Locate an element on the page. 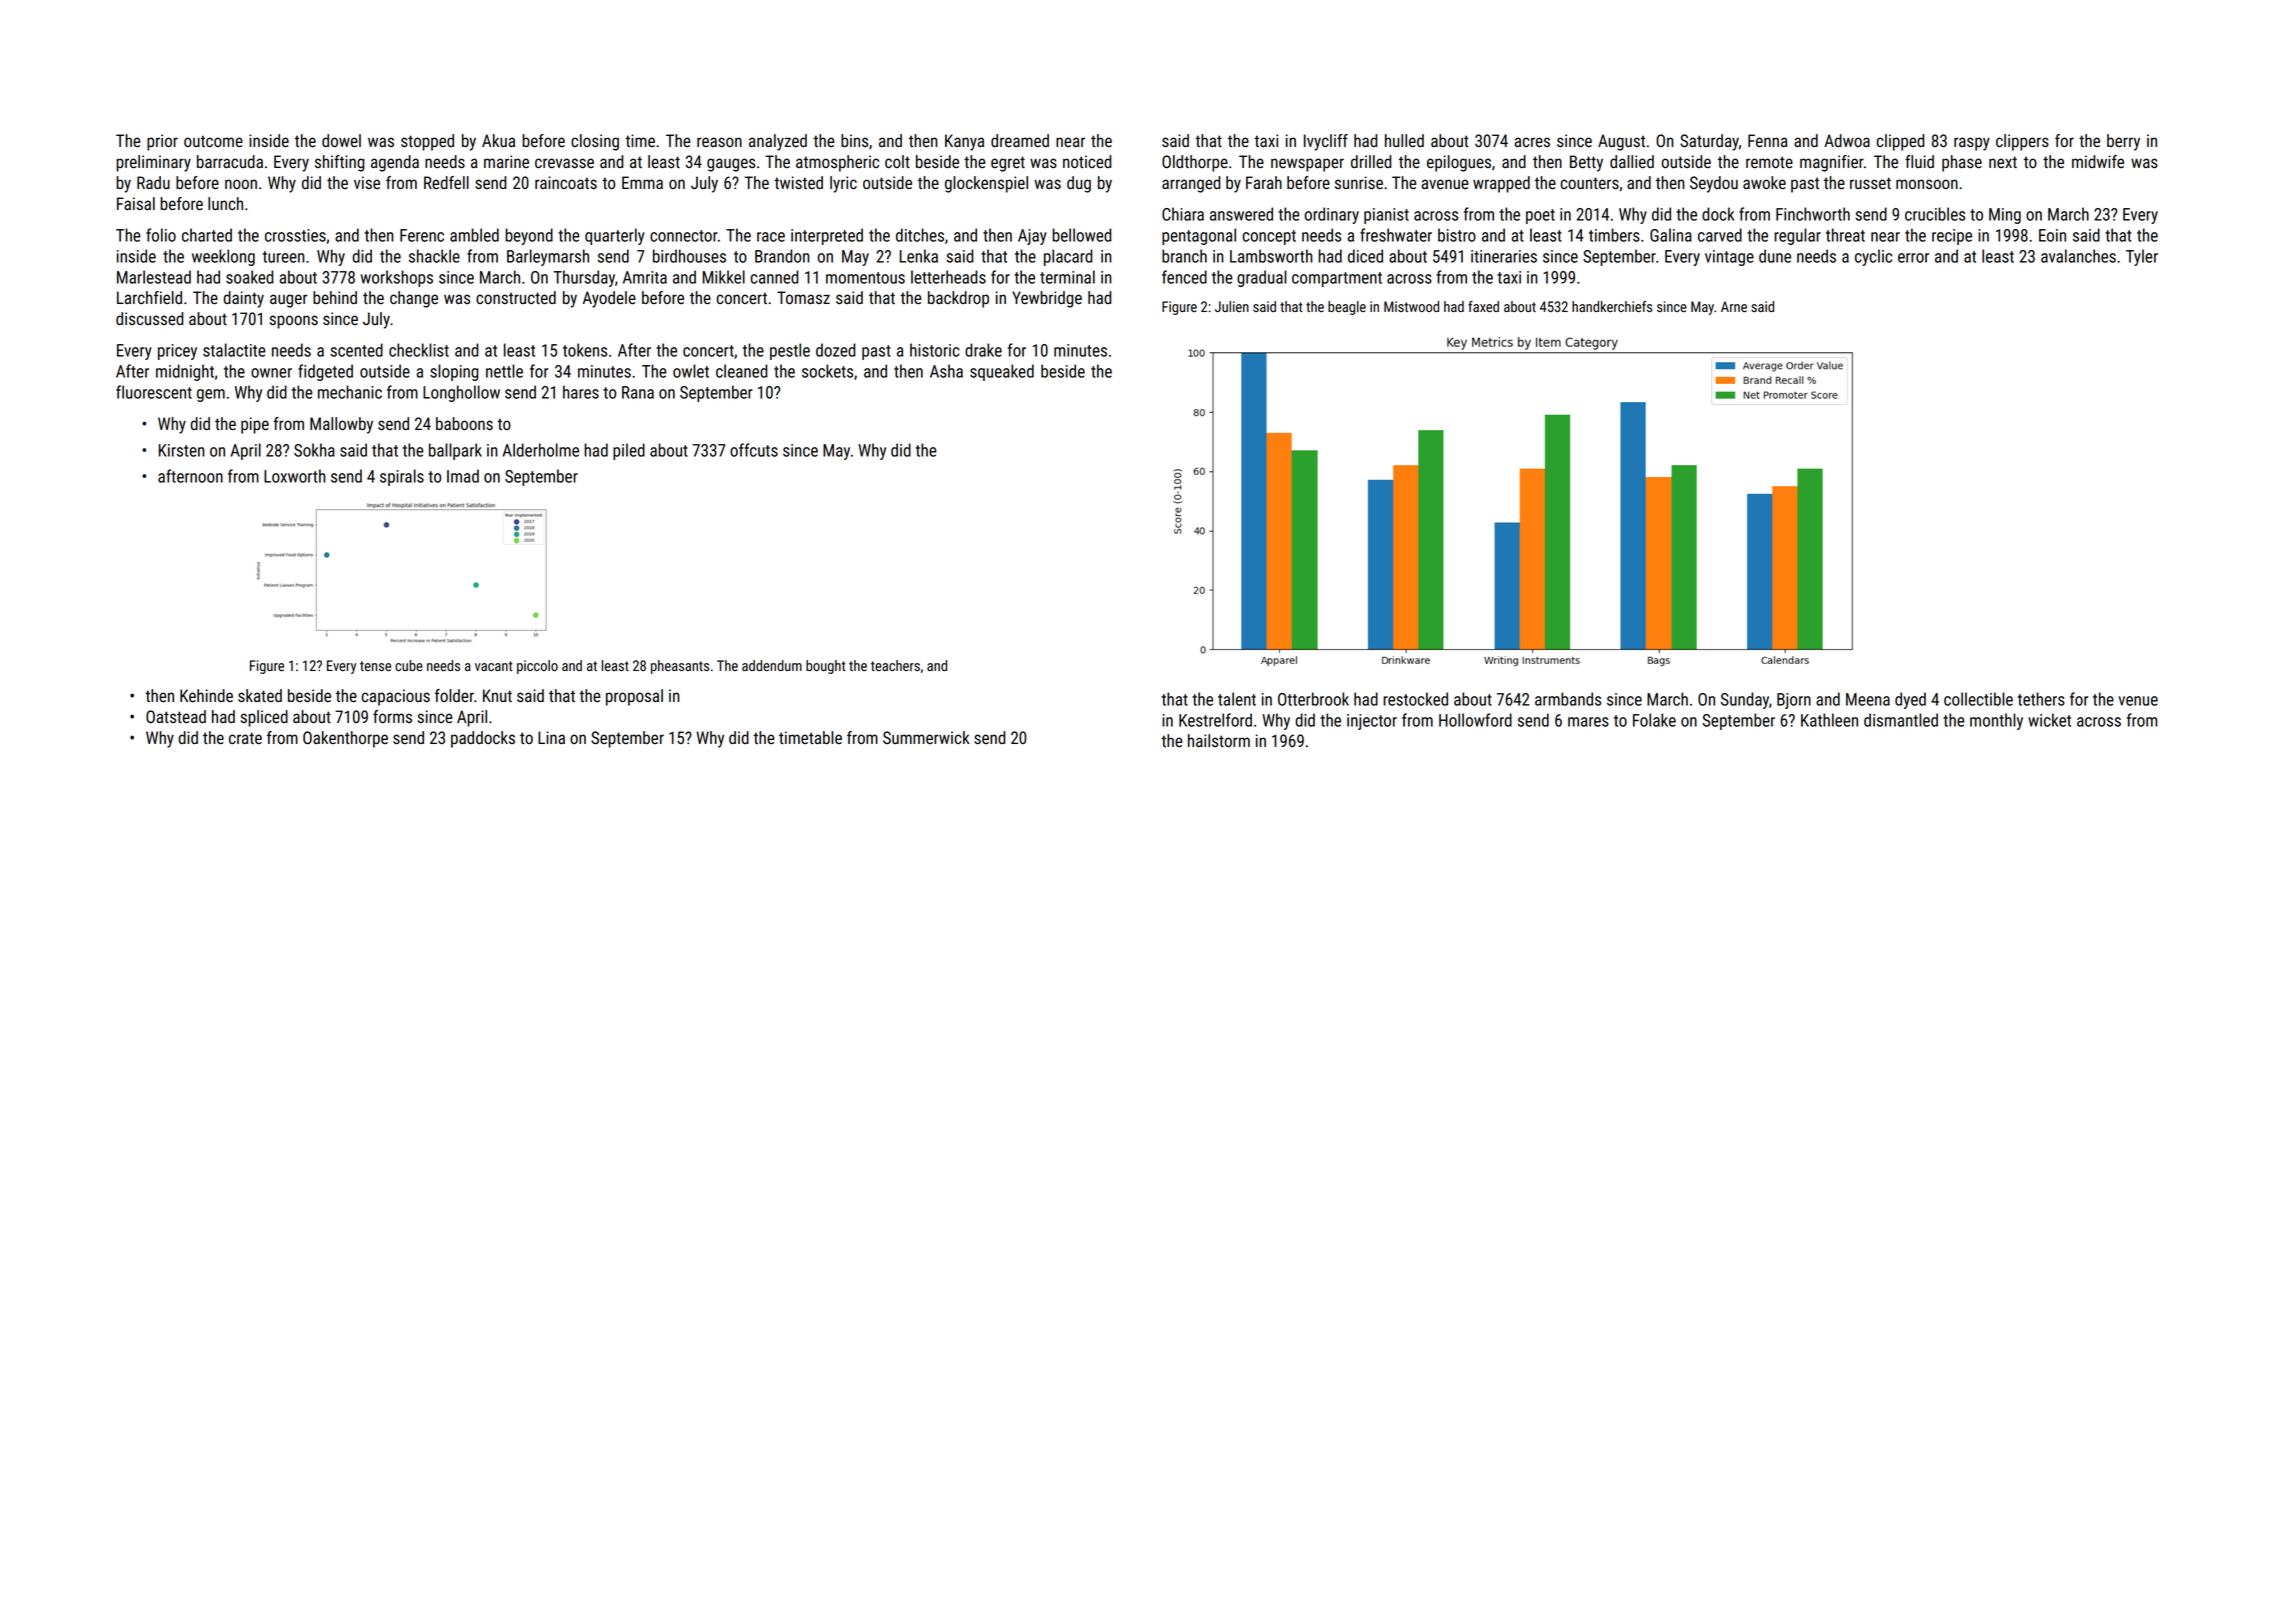 The width and height of the image is (2274, 1608). ditches is located at coordinates (920, 235).
